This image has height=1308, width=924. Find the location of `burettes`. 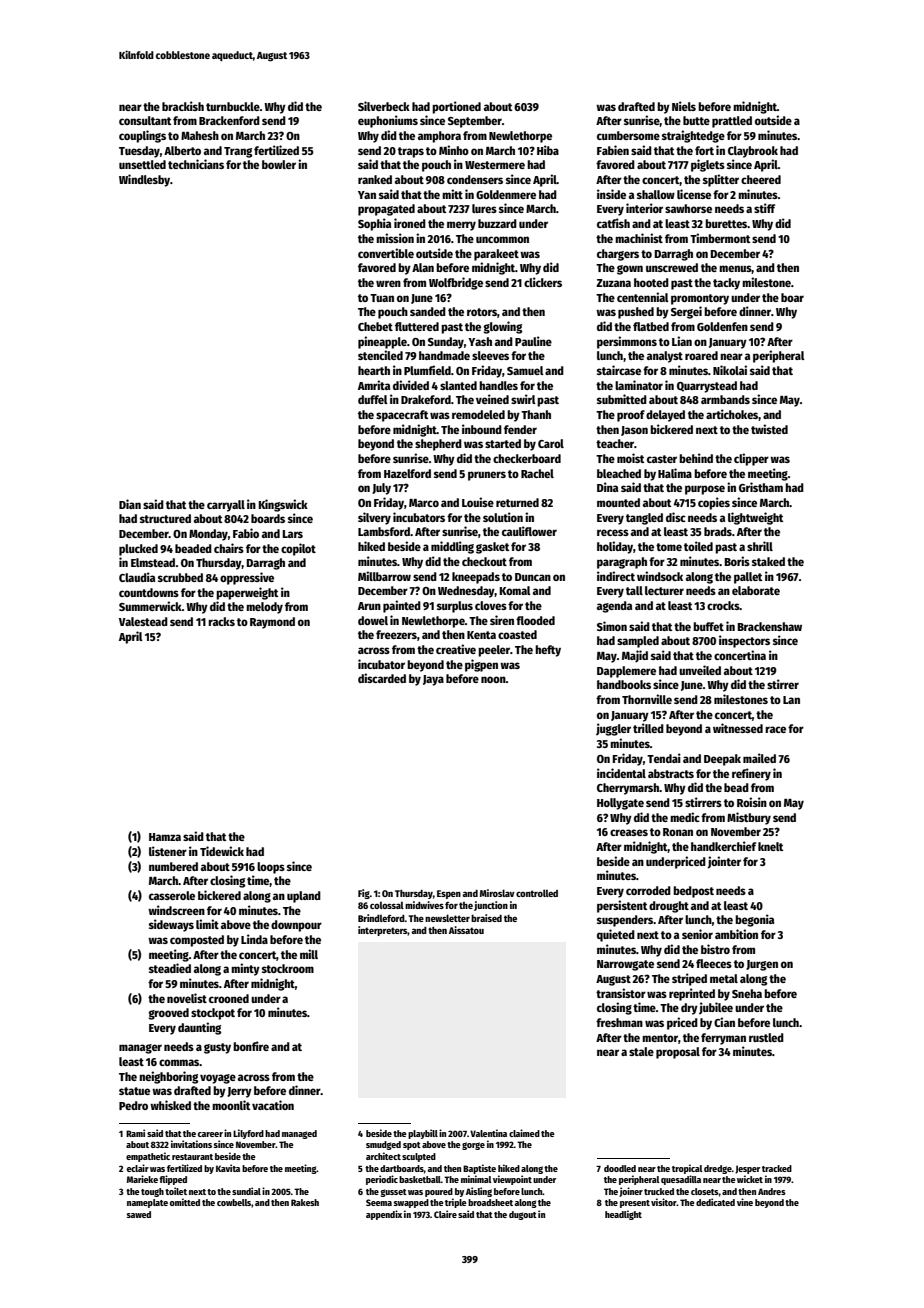

burettes is located at coordinates (726, 223).
